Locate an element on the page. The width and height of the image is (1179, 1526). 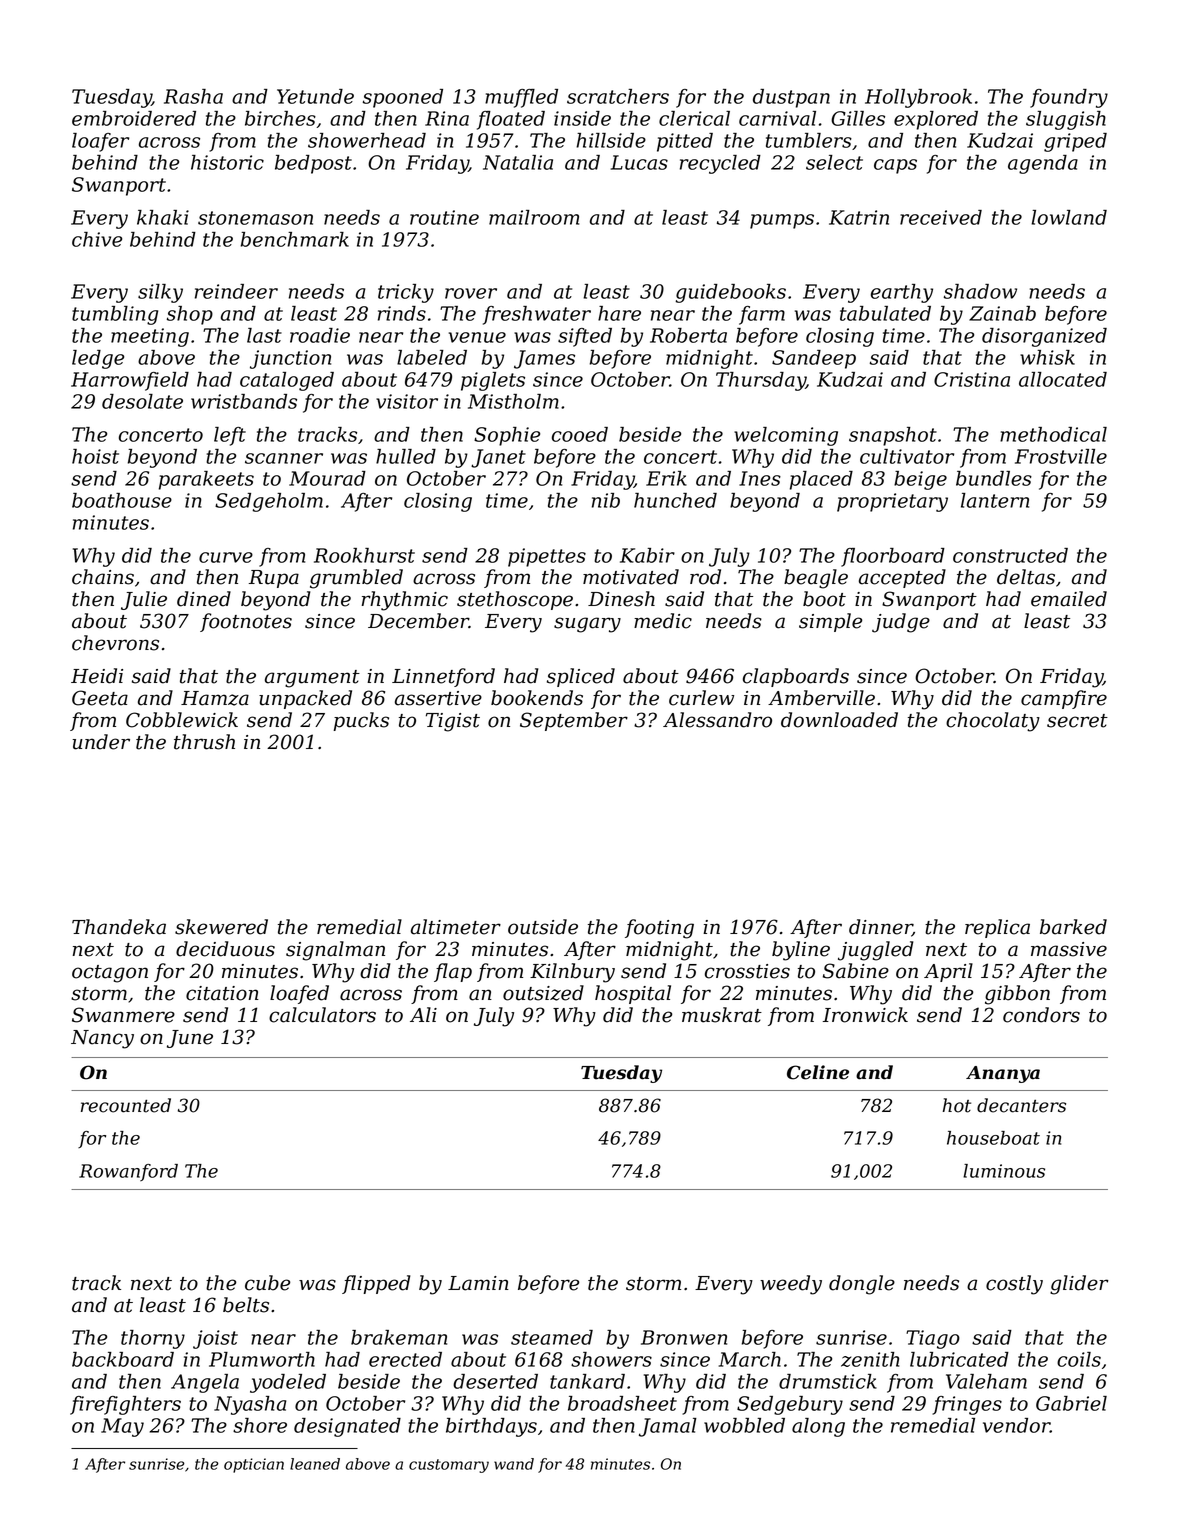
Hollybrook is located at coordinates (918, 98).
